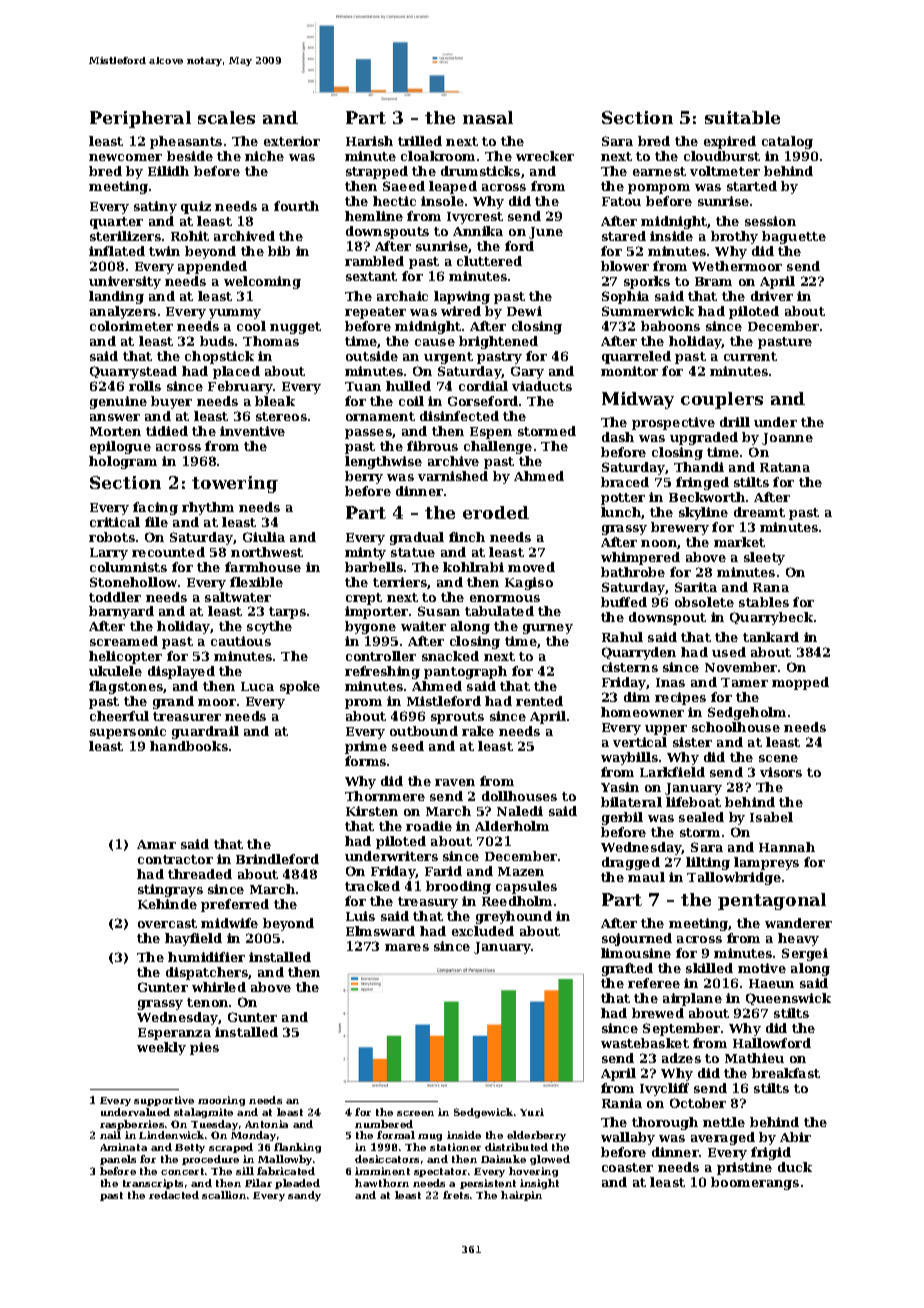 This screenshot has width=924, height=1308. What do you see at coordinates (296, 206) in the screenshot?
I see `fourth` at bounding box center [296, 206].
